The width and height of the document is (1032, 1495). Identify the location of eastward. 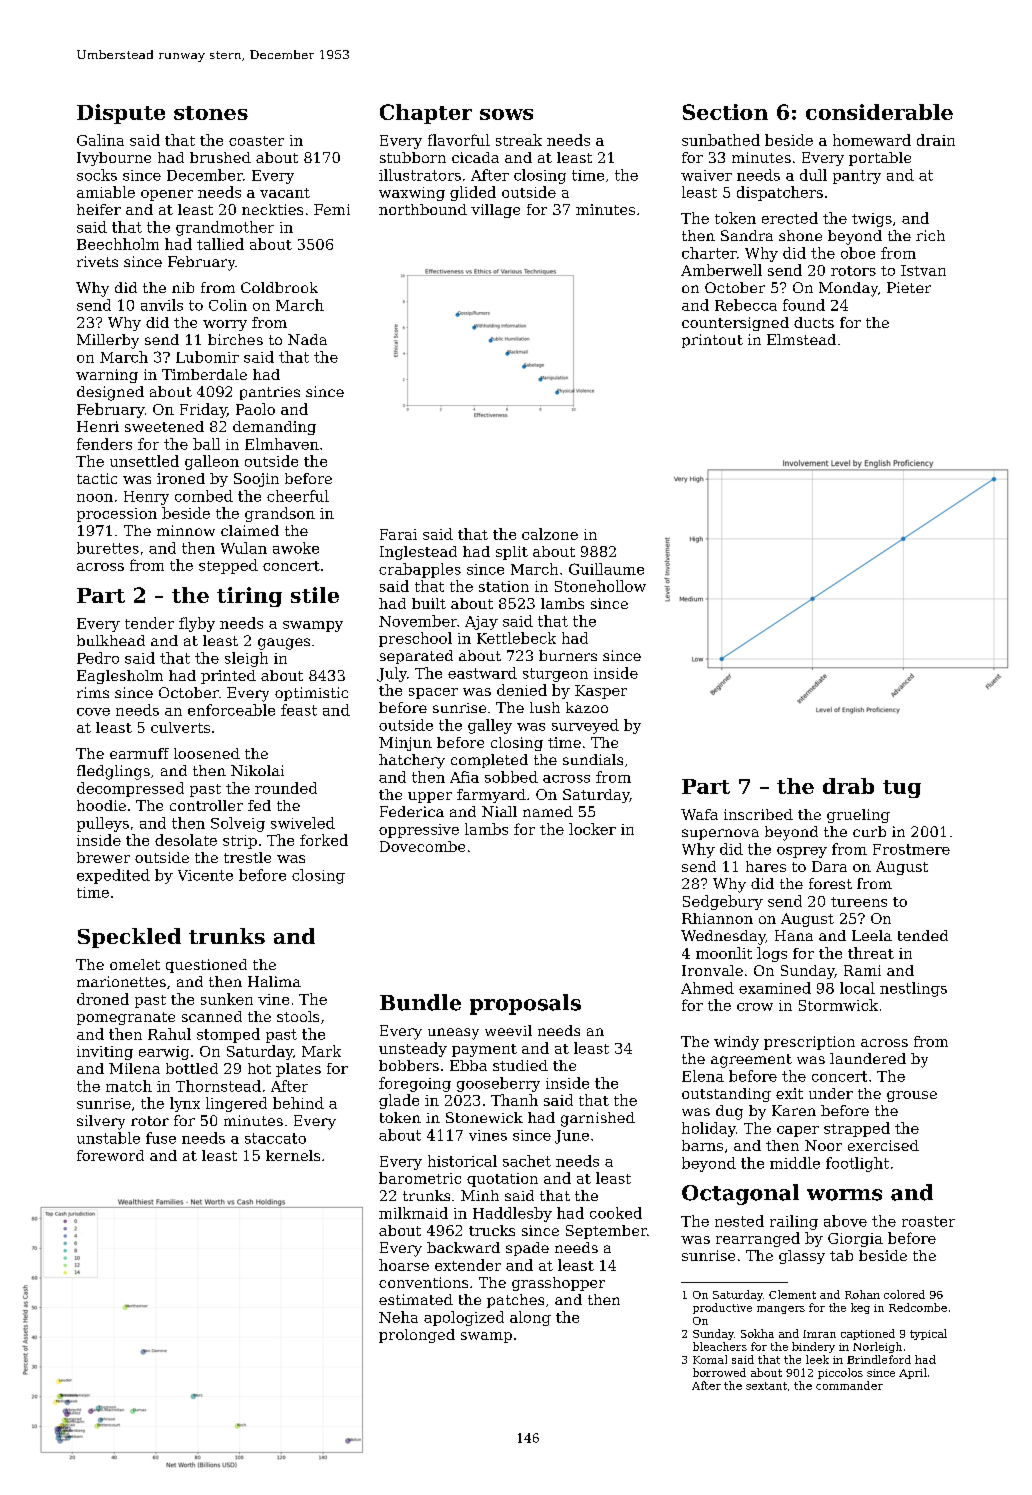
(482, 673).
